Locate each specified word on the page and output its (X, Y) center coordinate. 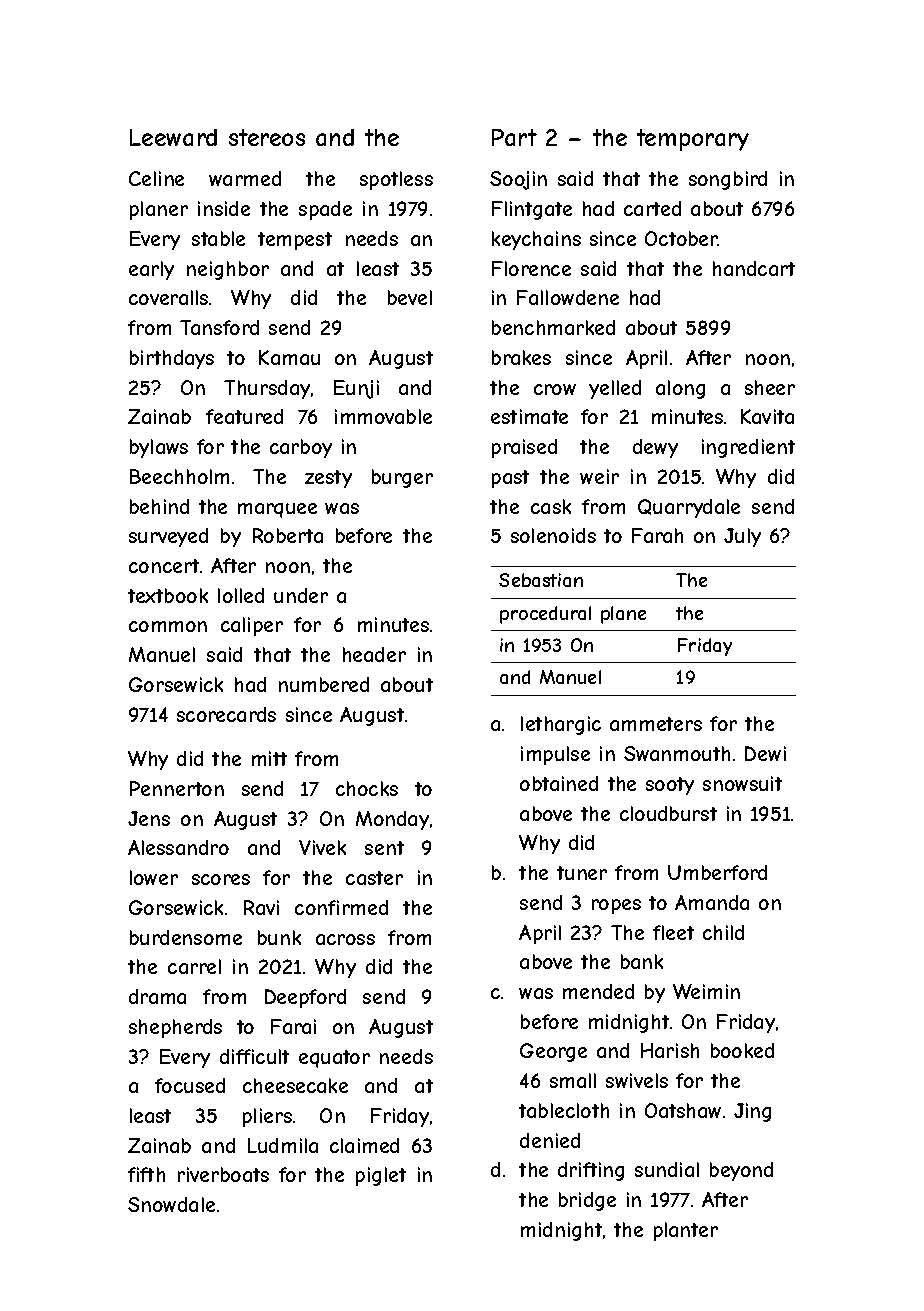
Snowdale (171, 1204)
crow (555, 389)
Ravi (261, 907)
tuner (582, 873)
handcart (754, 268)
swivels (637, 1080)
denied (550, 1140)
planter (686, 1231)
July (742, 537)
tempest (295, 241)
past (510, 479)
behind (159, 506)
